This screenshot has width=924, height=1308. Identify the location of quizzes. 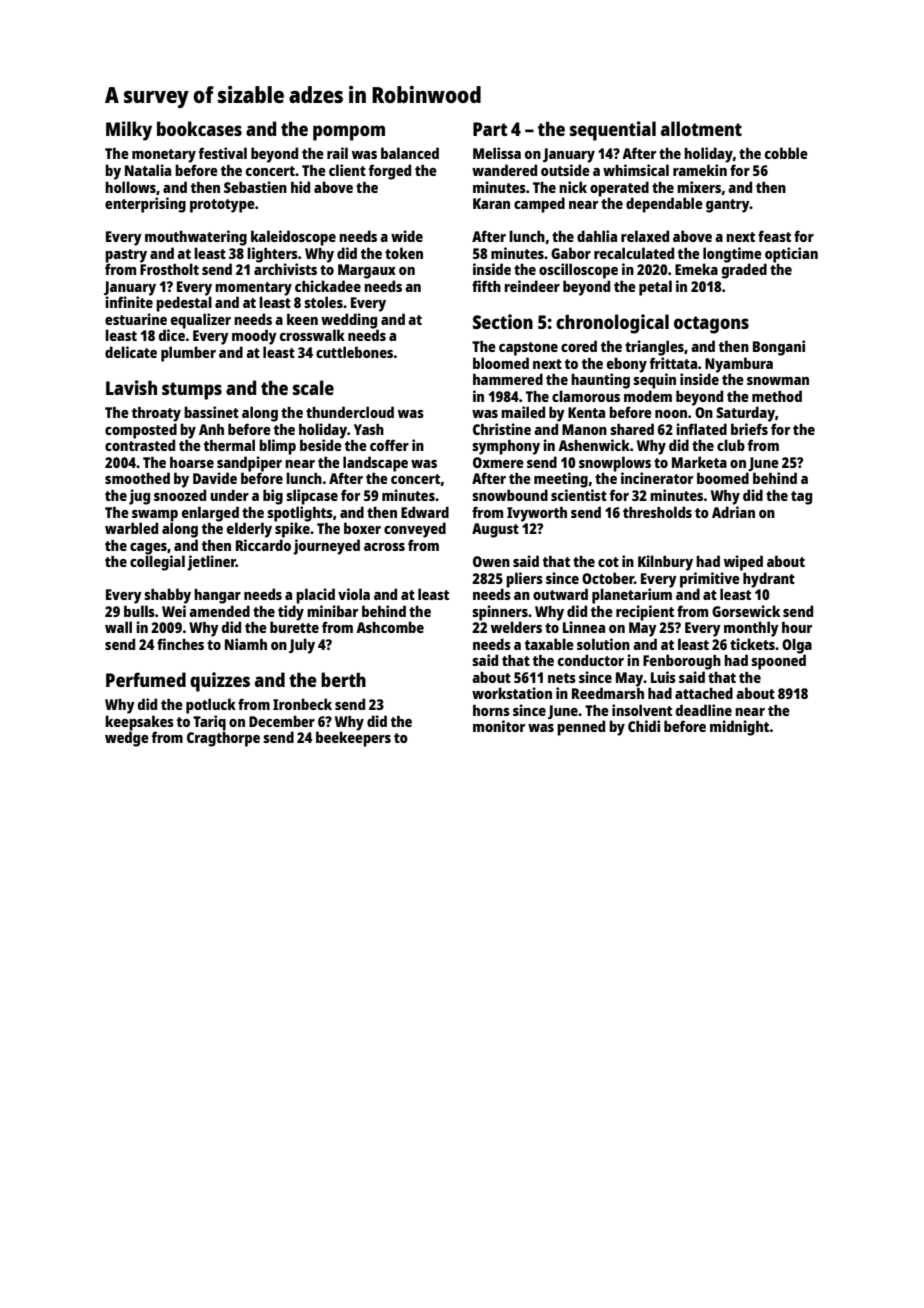
(220, 682).
